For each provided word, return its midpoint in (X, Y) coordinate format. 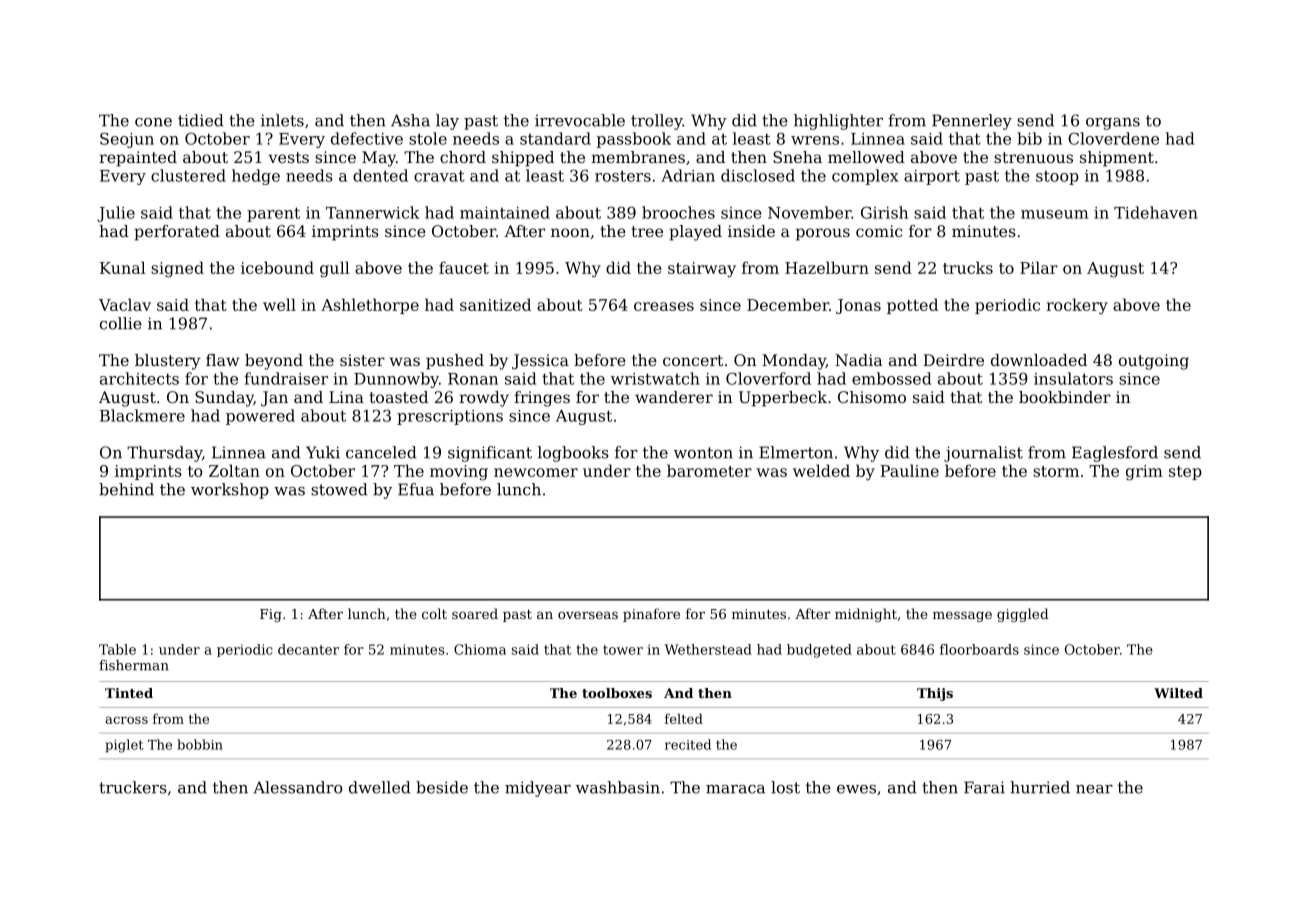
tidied (201, 120)
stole (428, 138)
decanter (308, 649)
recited (688, 744)
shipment (1117, 159)
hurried (1040, 787)
